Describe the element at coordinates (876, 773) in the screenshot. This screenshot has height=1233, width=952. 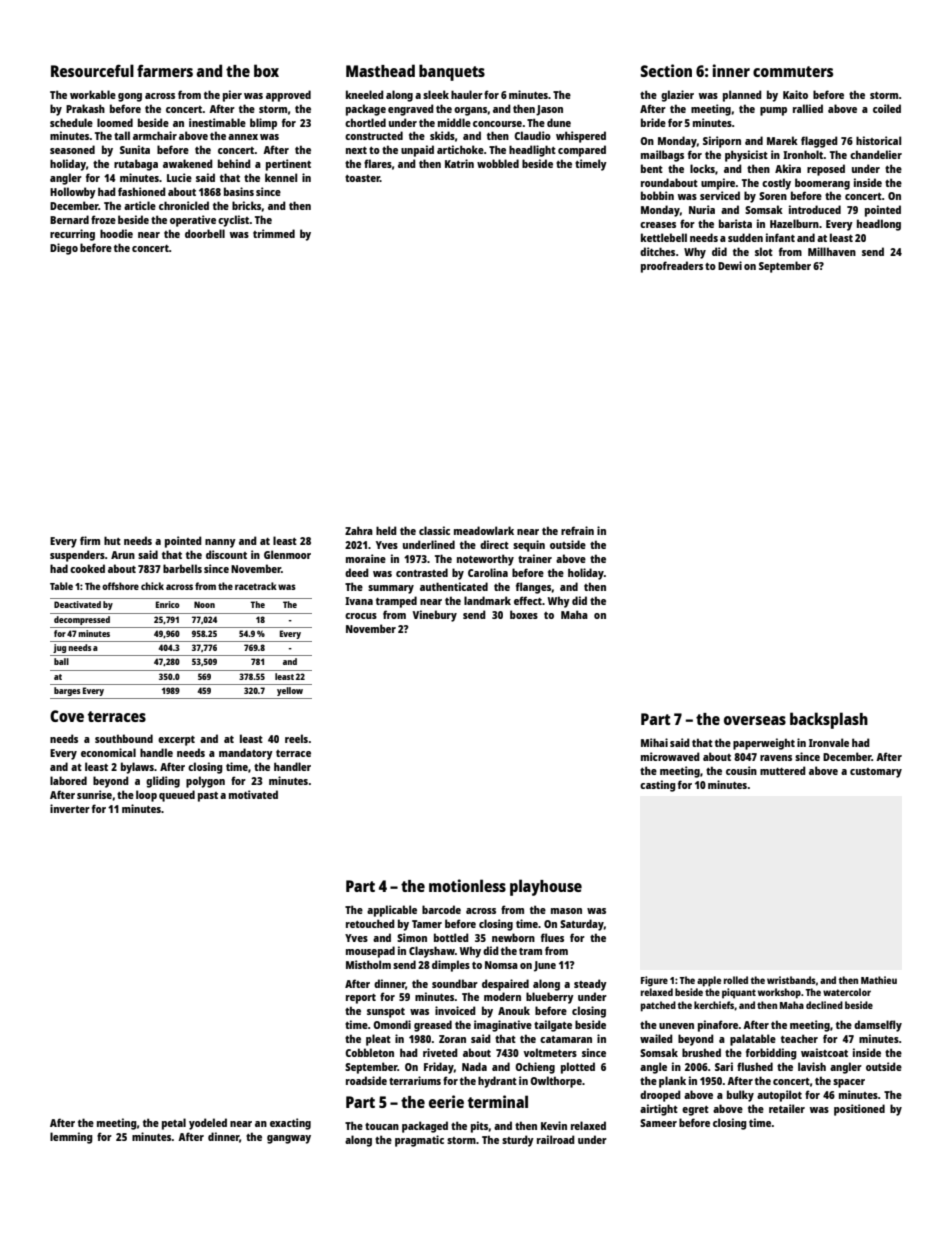
I see `customary` at that location.
